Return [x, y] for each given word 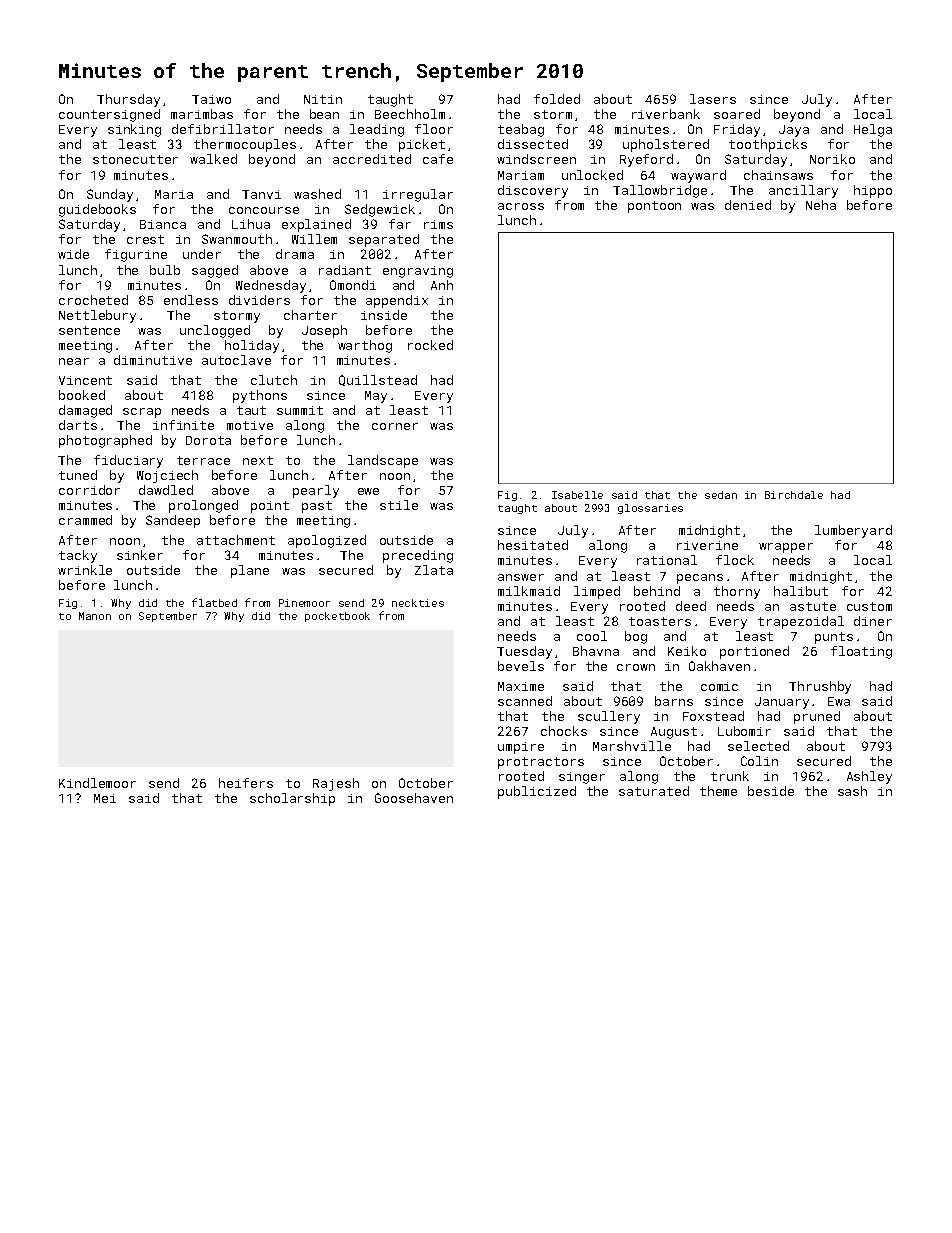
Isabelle [577, 495]
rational [667, 560]
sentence [89, 330]
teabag [521, 130]
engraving [418, 272]
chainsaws [778, 175]
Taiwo [211, 99]
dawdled [166, 490]
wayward [698, 176]
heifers [246, 783]
